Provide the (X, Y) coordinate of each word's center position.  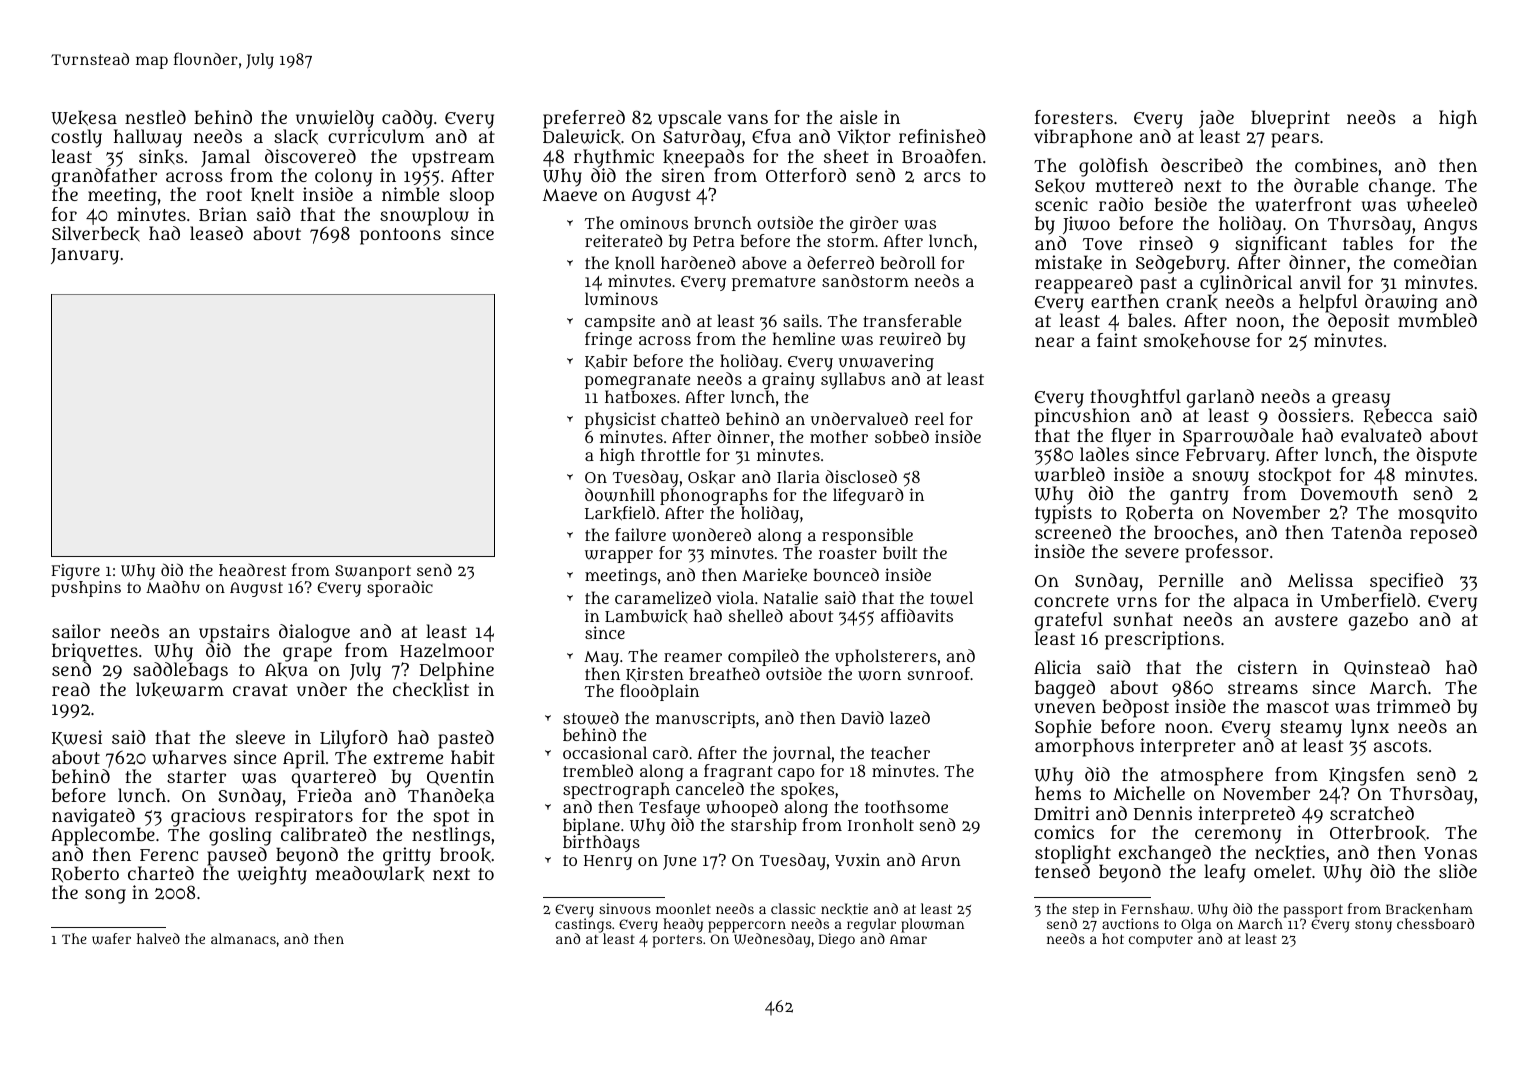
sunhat (1143, 619)
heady (683, 925)
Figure (76, 572)
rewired (910, 339)
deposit (1358, 322)
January (85, 256)
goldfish (1113, 167)
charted (161, 873)
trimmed (1413, 706)
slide (1458, 871)
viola (735, 597)
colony (343, 177)
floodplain (659, 692)
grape (307, 654)
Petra (714, 241)
